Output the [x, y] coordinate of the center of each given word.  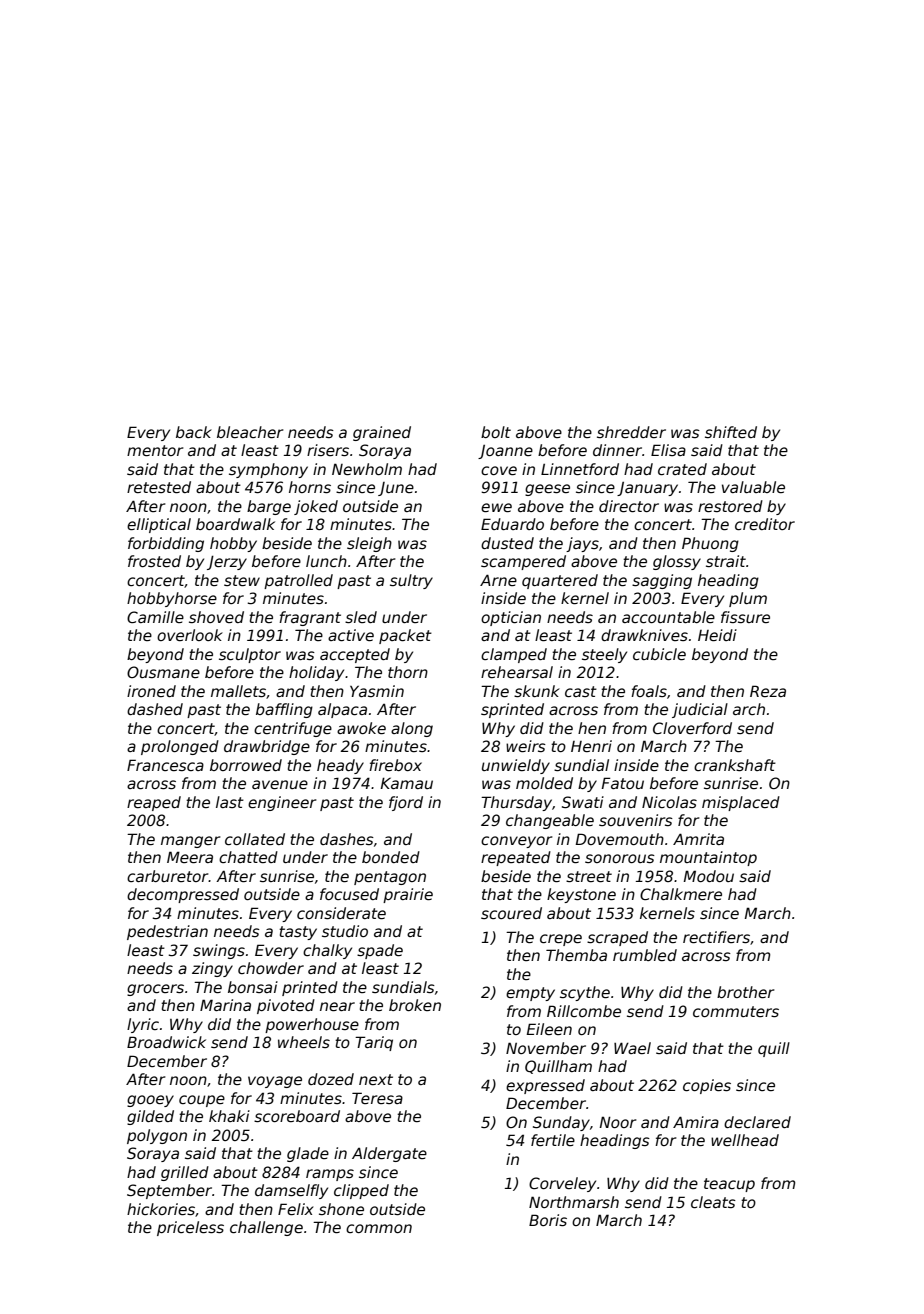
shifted [731, 432]
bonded [391, 857]
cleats [713, 1202]
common [379, 1228]
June [396, 489]
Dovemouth [619, 839]
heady [340, 766]
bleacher [250, 432]
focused [349, 894]
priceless [190, 1228]
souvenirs [636, 820]
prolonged [180, 747]
